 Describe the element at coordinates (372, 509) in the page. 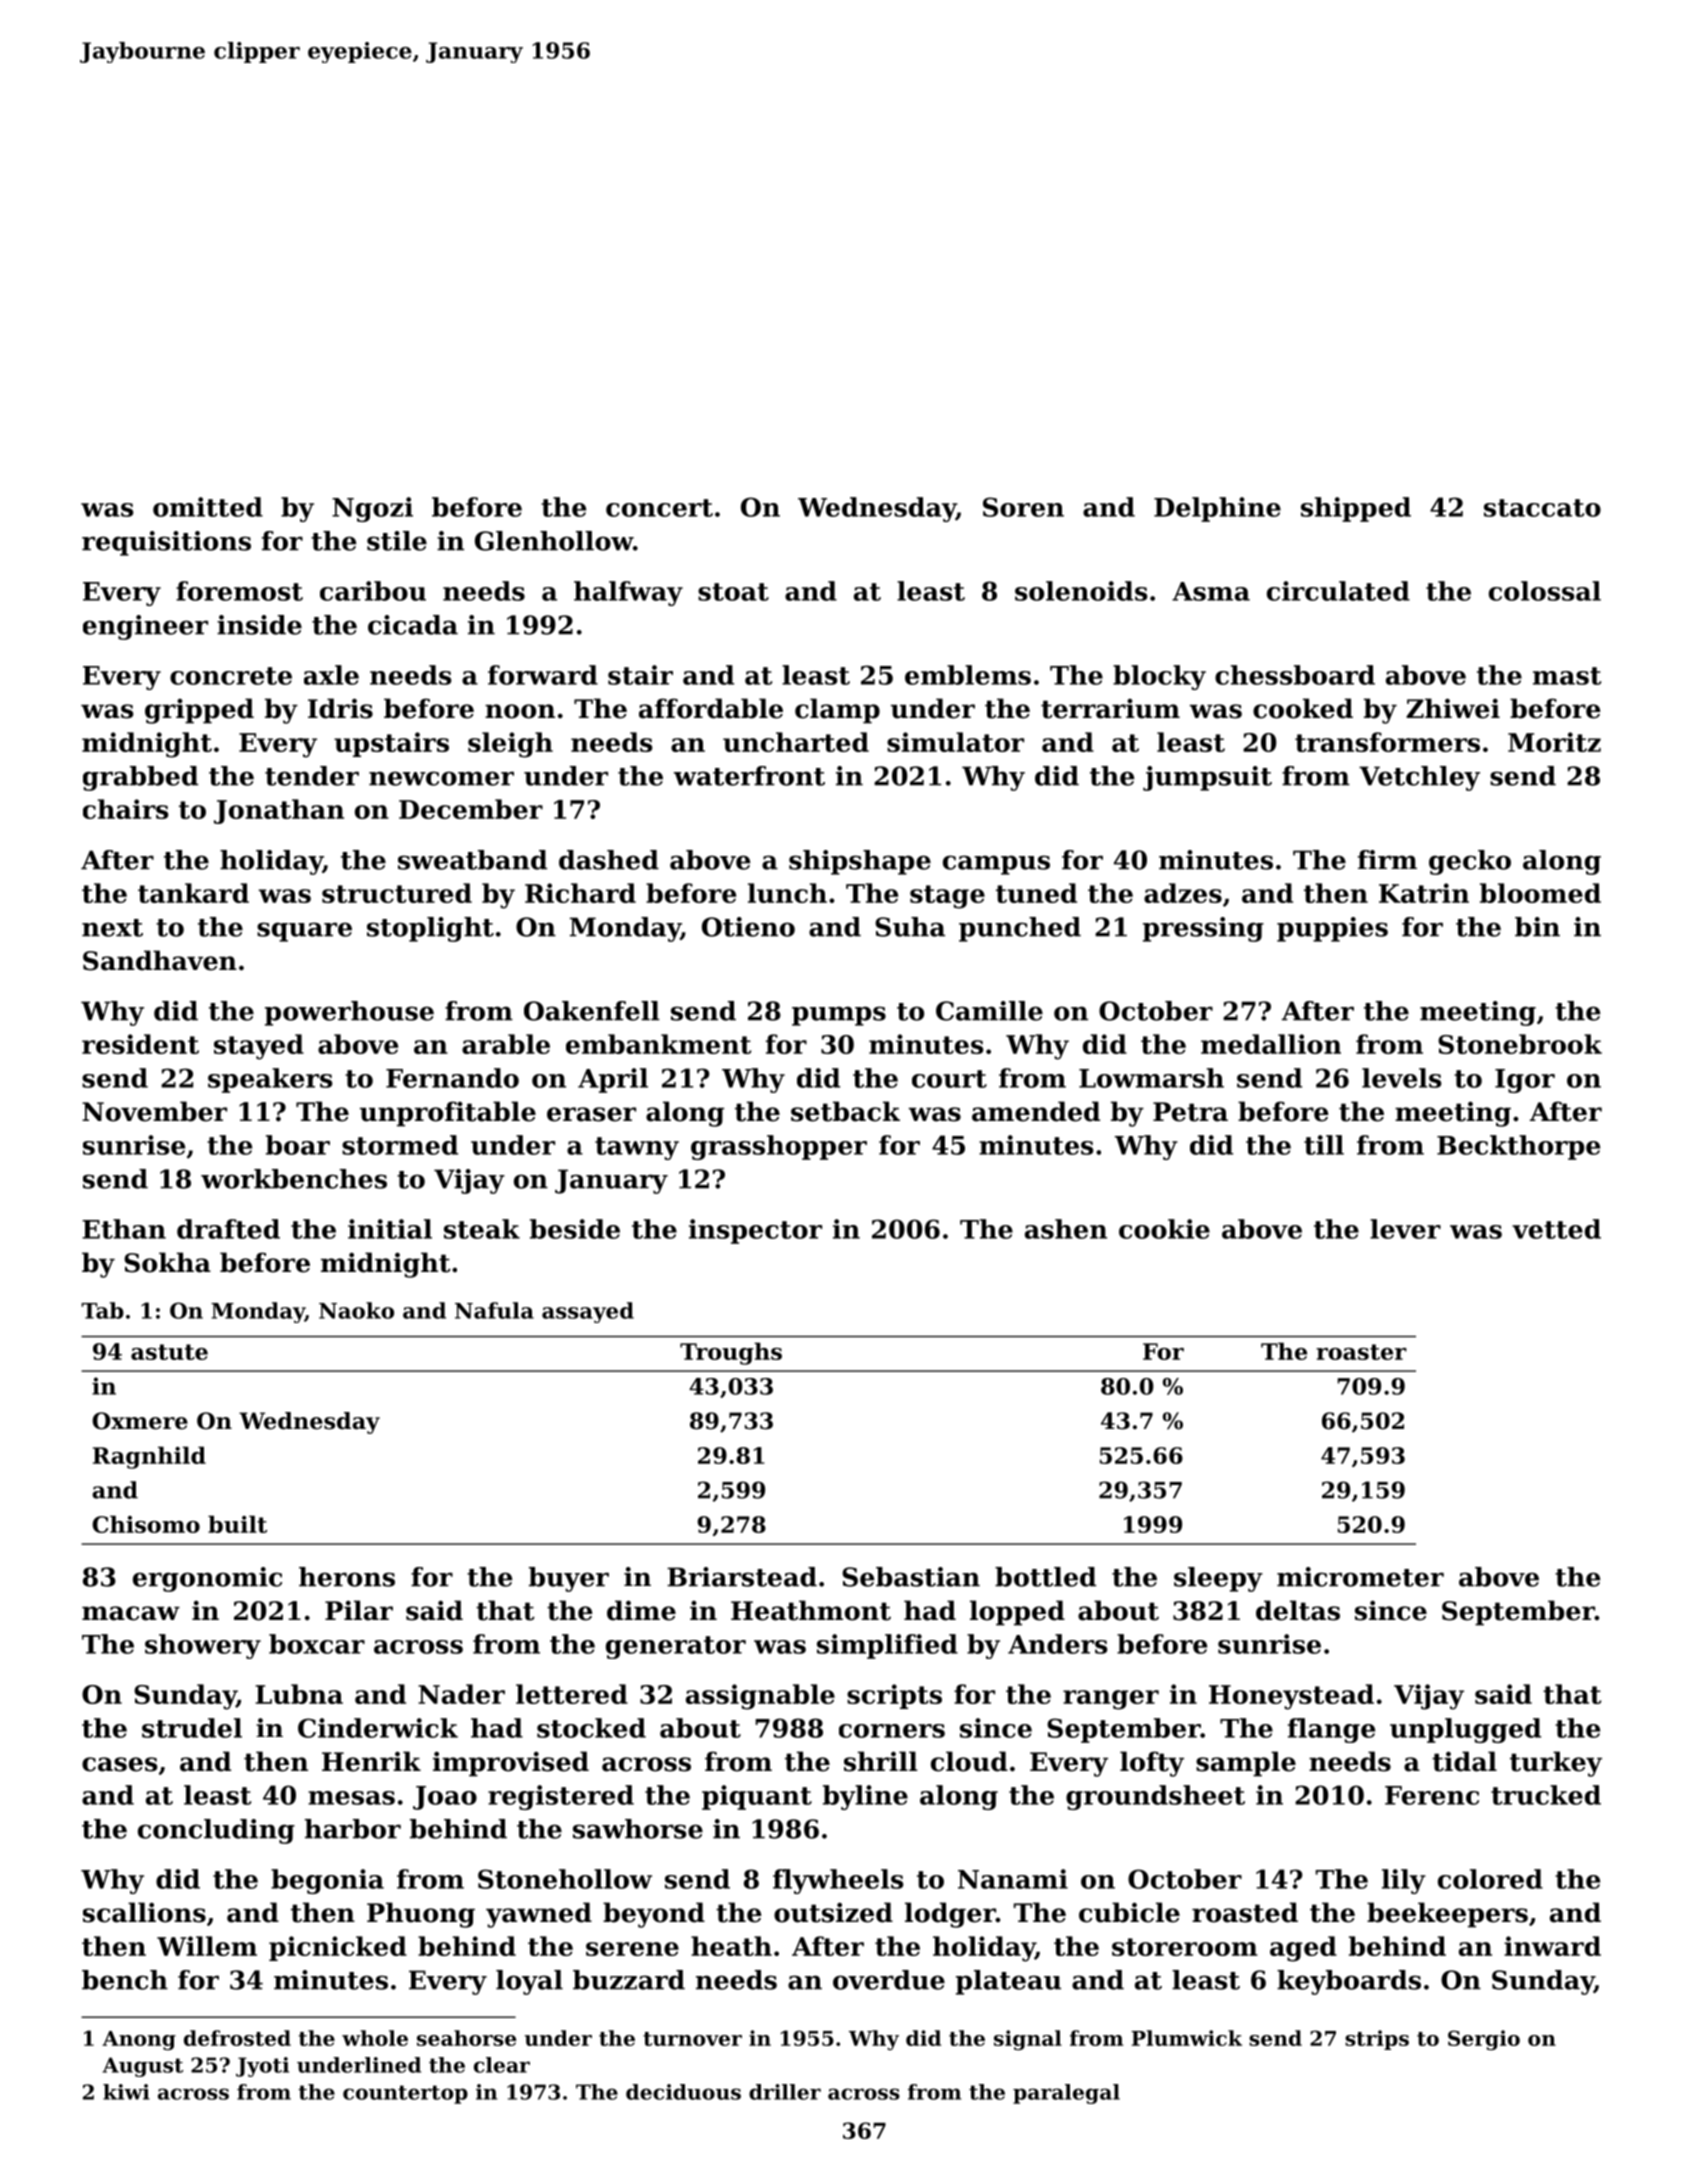

I see `Ngozi` at that location.
